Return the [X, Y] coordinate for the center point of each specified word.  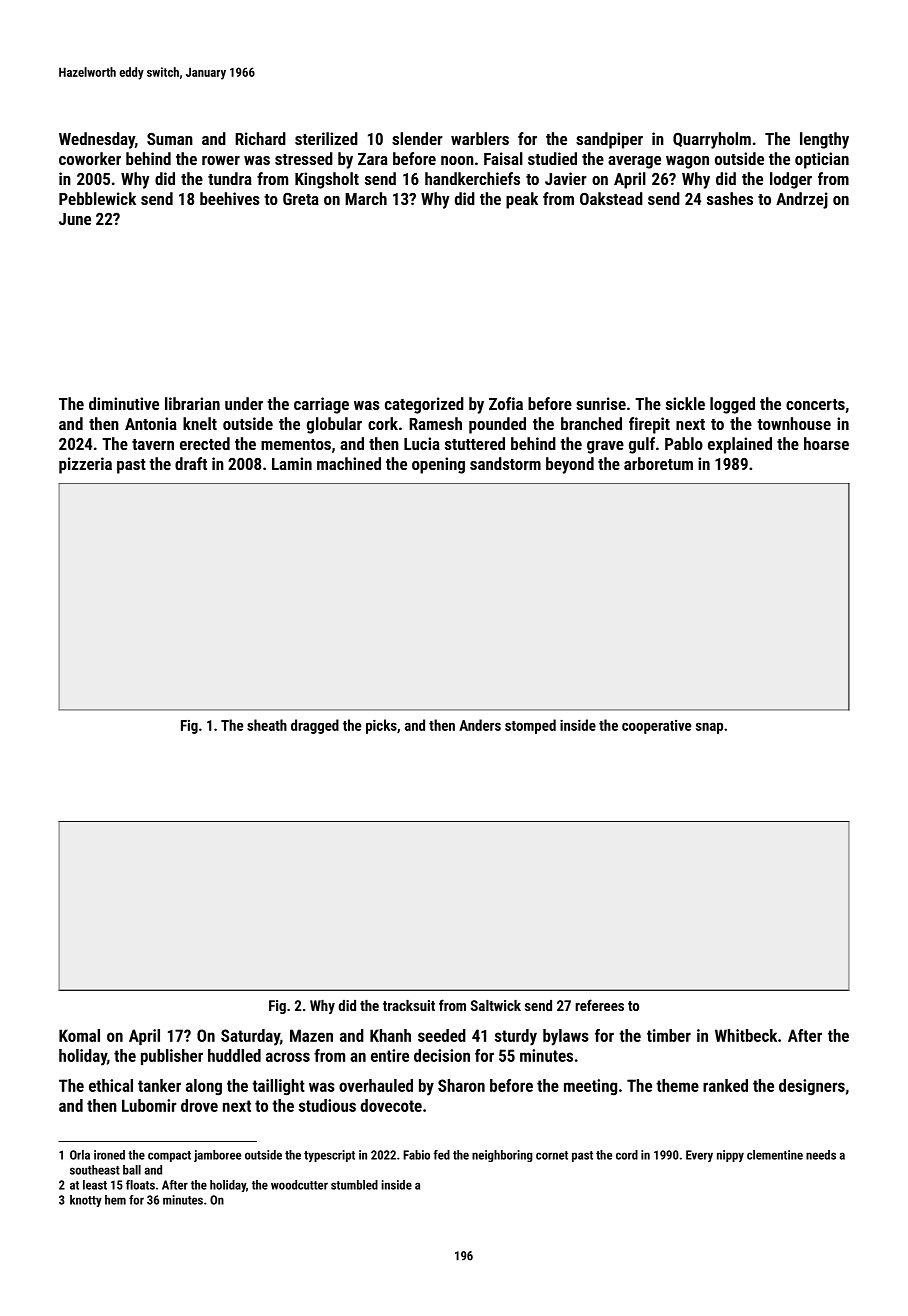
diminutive [124, 403]
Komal [79, 1035]
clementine [775, 1155]
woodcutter [299, 1185]
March [366, 198]
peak [522, 200]
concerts [815, 404]
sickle [685, 403]
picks [381, 726]
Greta [301, 199]
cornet [552, 1155]
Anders [480, 725]
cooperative [656, 727]
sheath [267, 725]
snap [709, 728]
